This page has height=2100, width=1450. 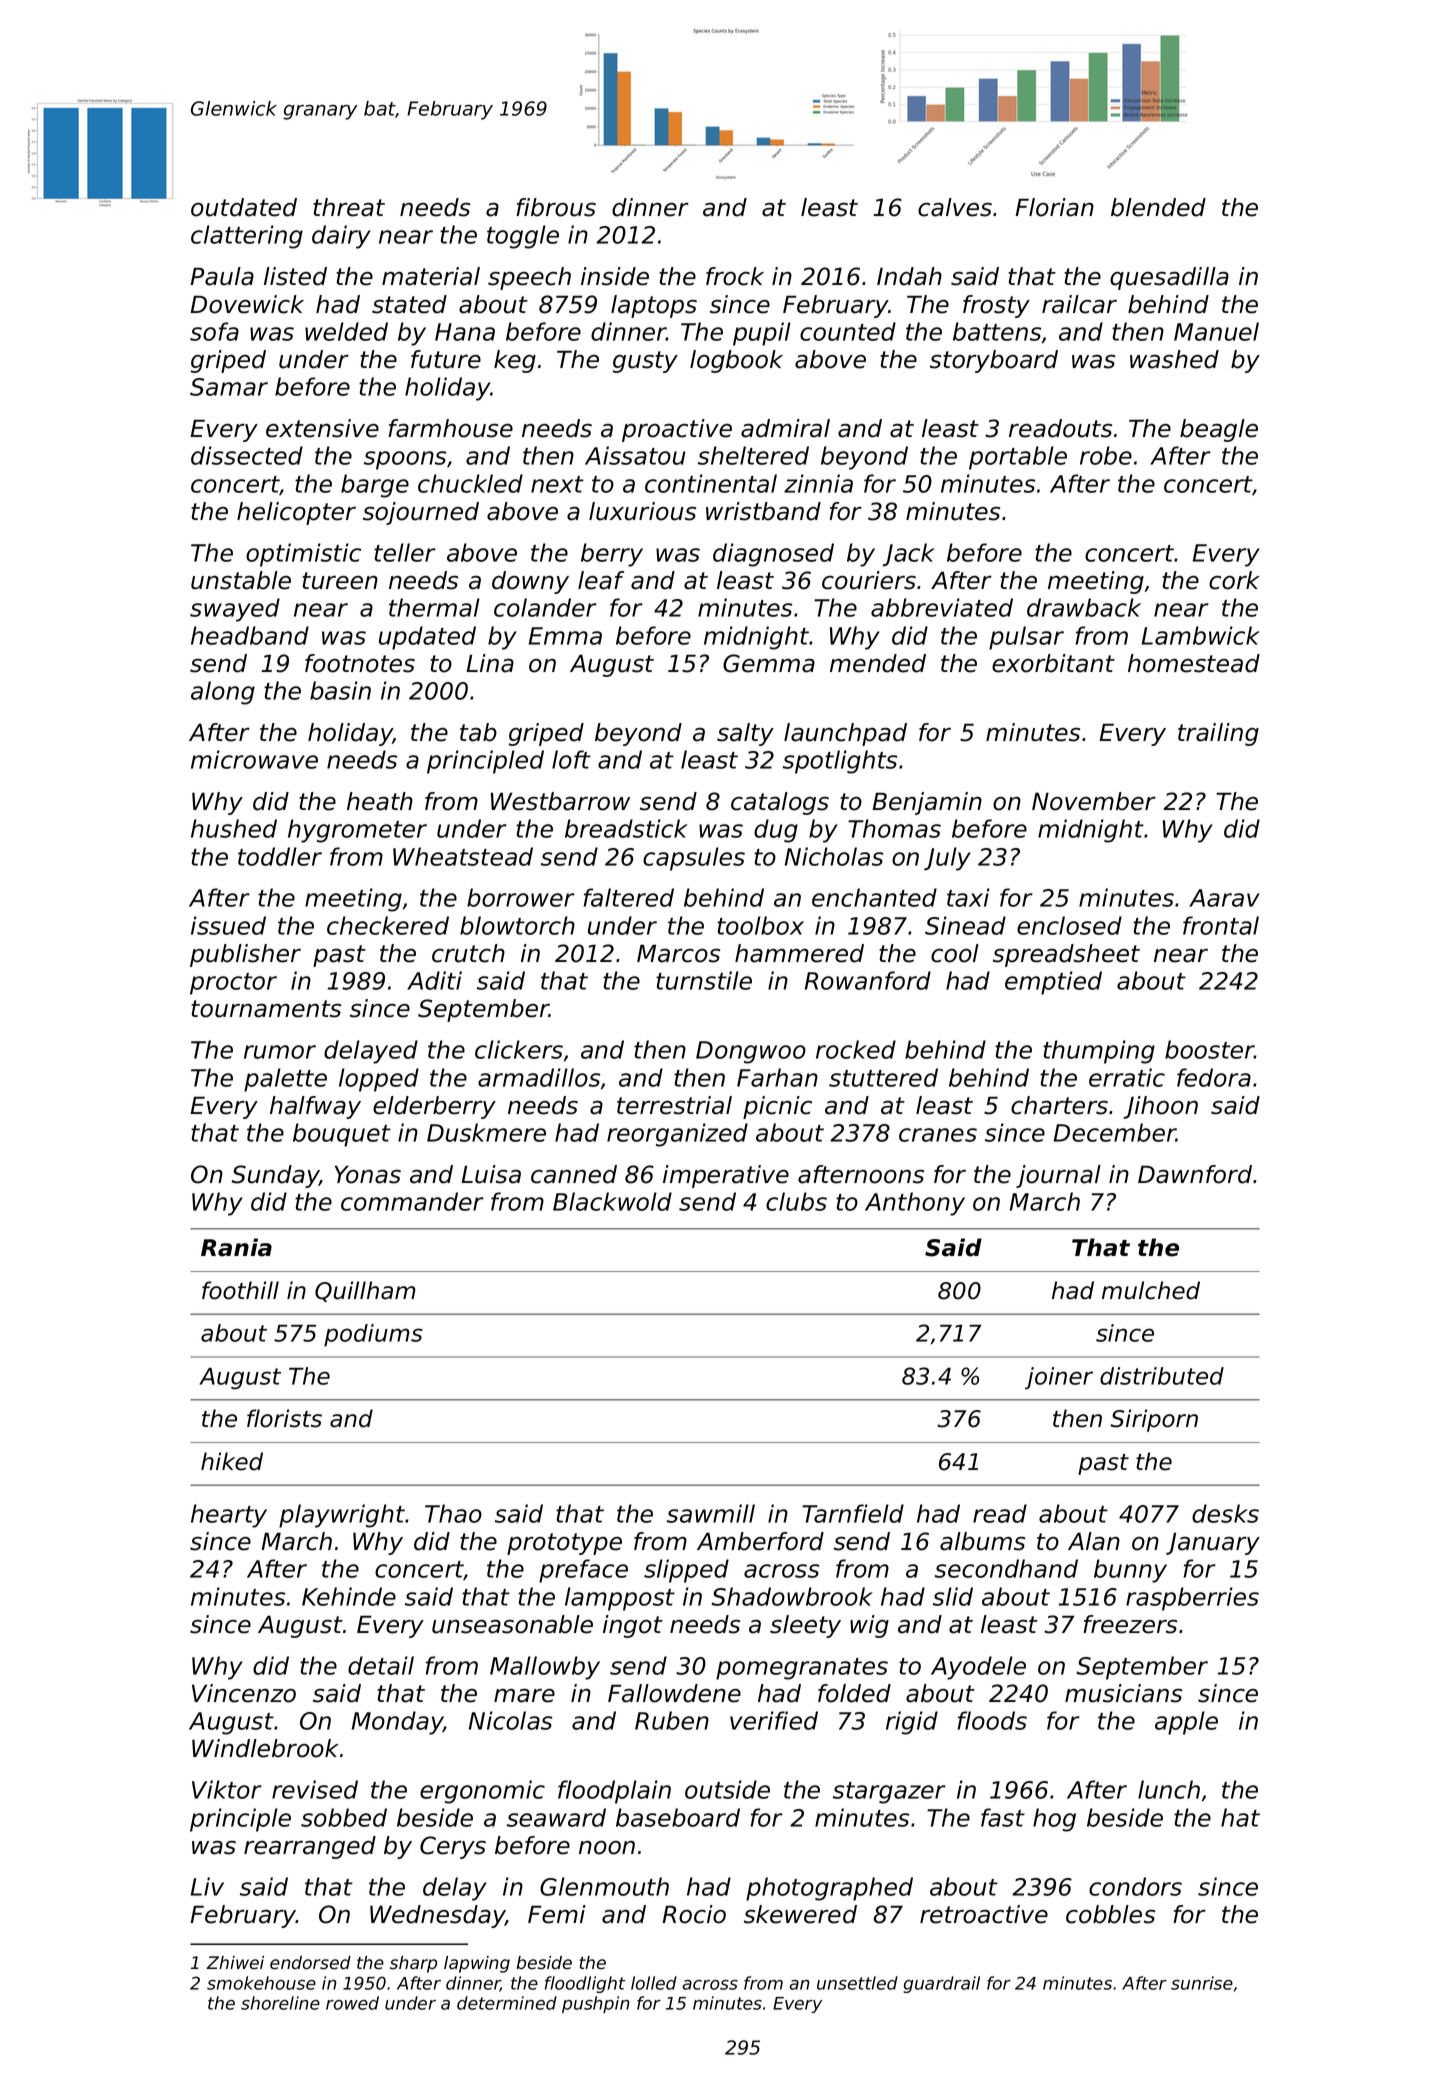 I want to click on sunrise, so click(x=1202, y=1983).
